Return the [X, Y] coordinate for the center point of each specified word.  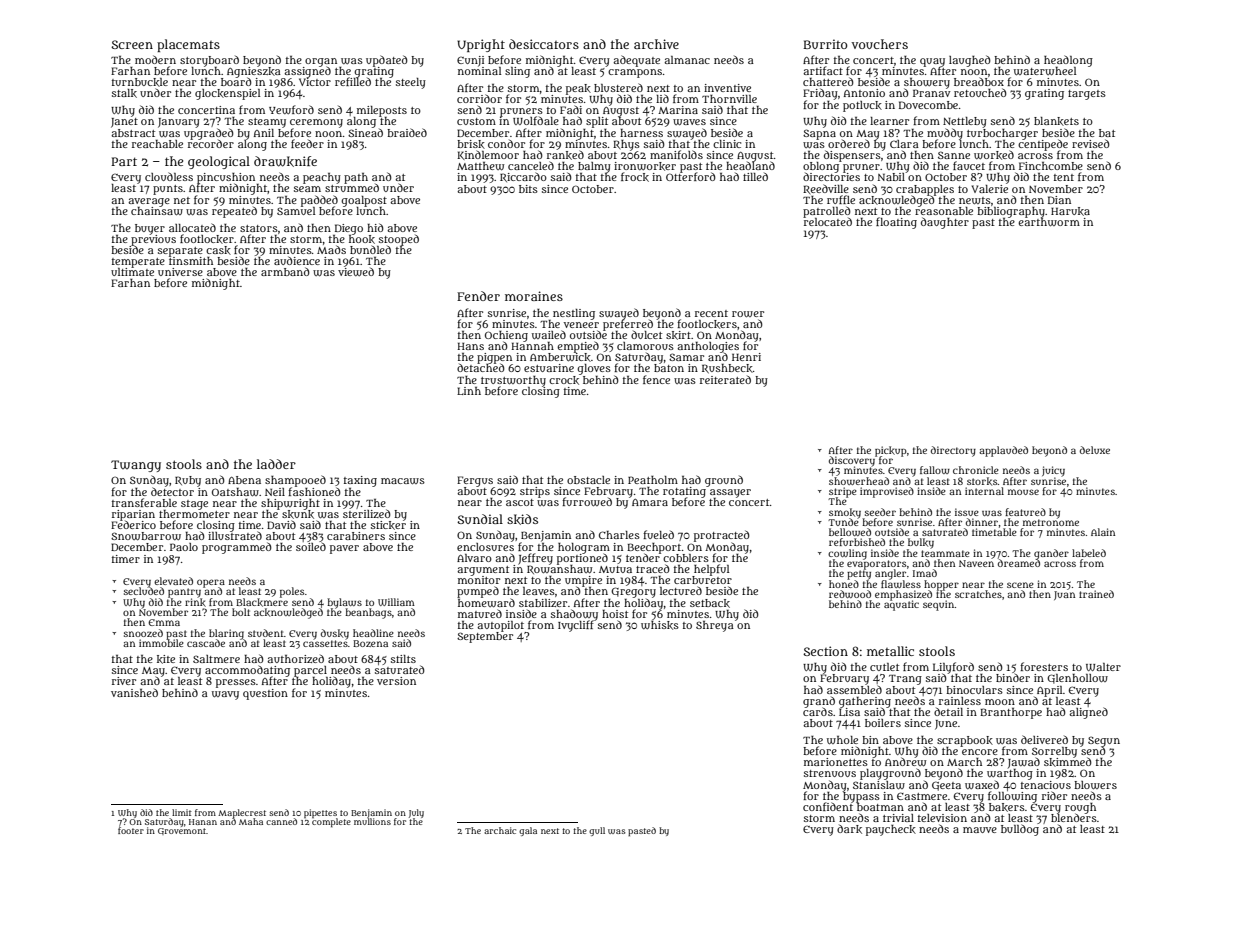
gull [597, 831]
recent [711, 313]
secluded [144, 591]
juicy [1053, 471]
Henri [746, 357]
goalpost [364, 201]
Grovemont [182, 831]
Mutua [615, 569]
